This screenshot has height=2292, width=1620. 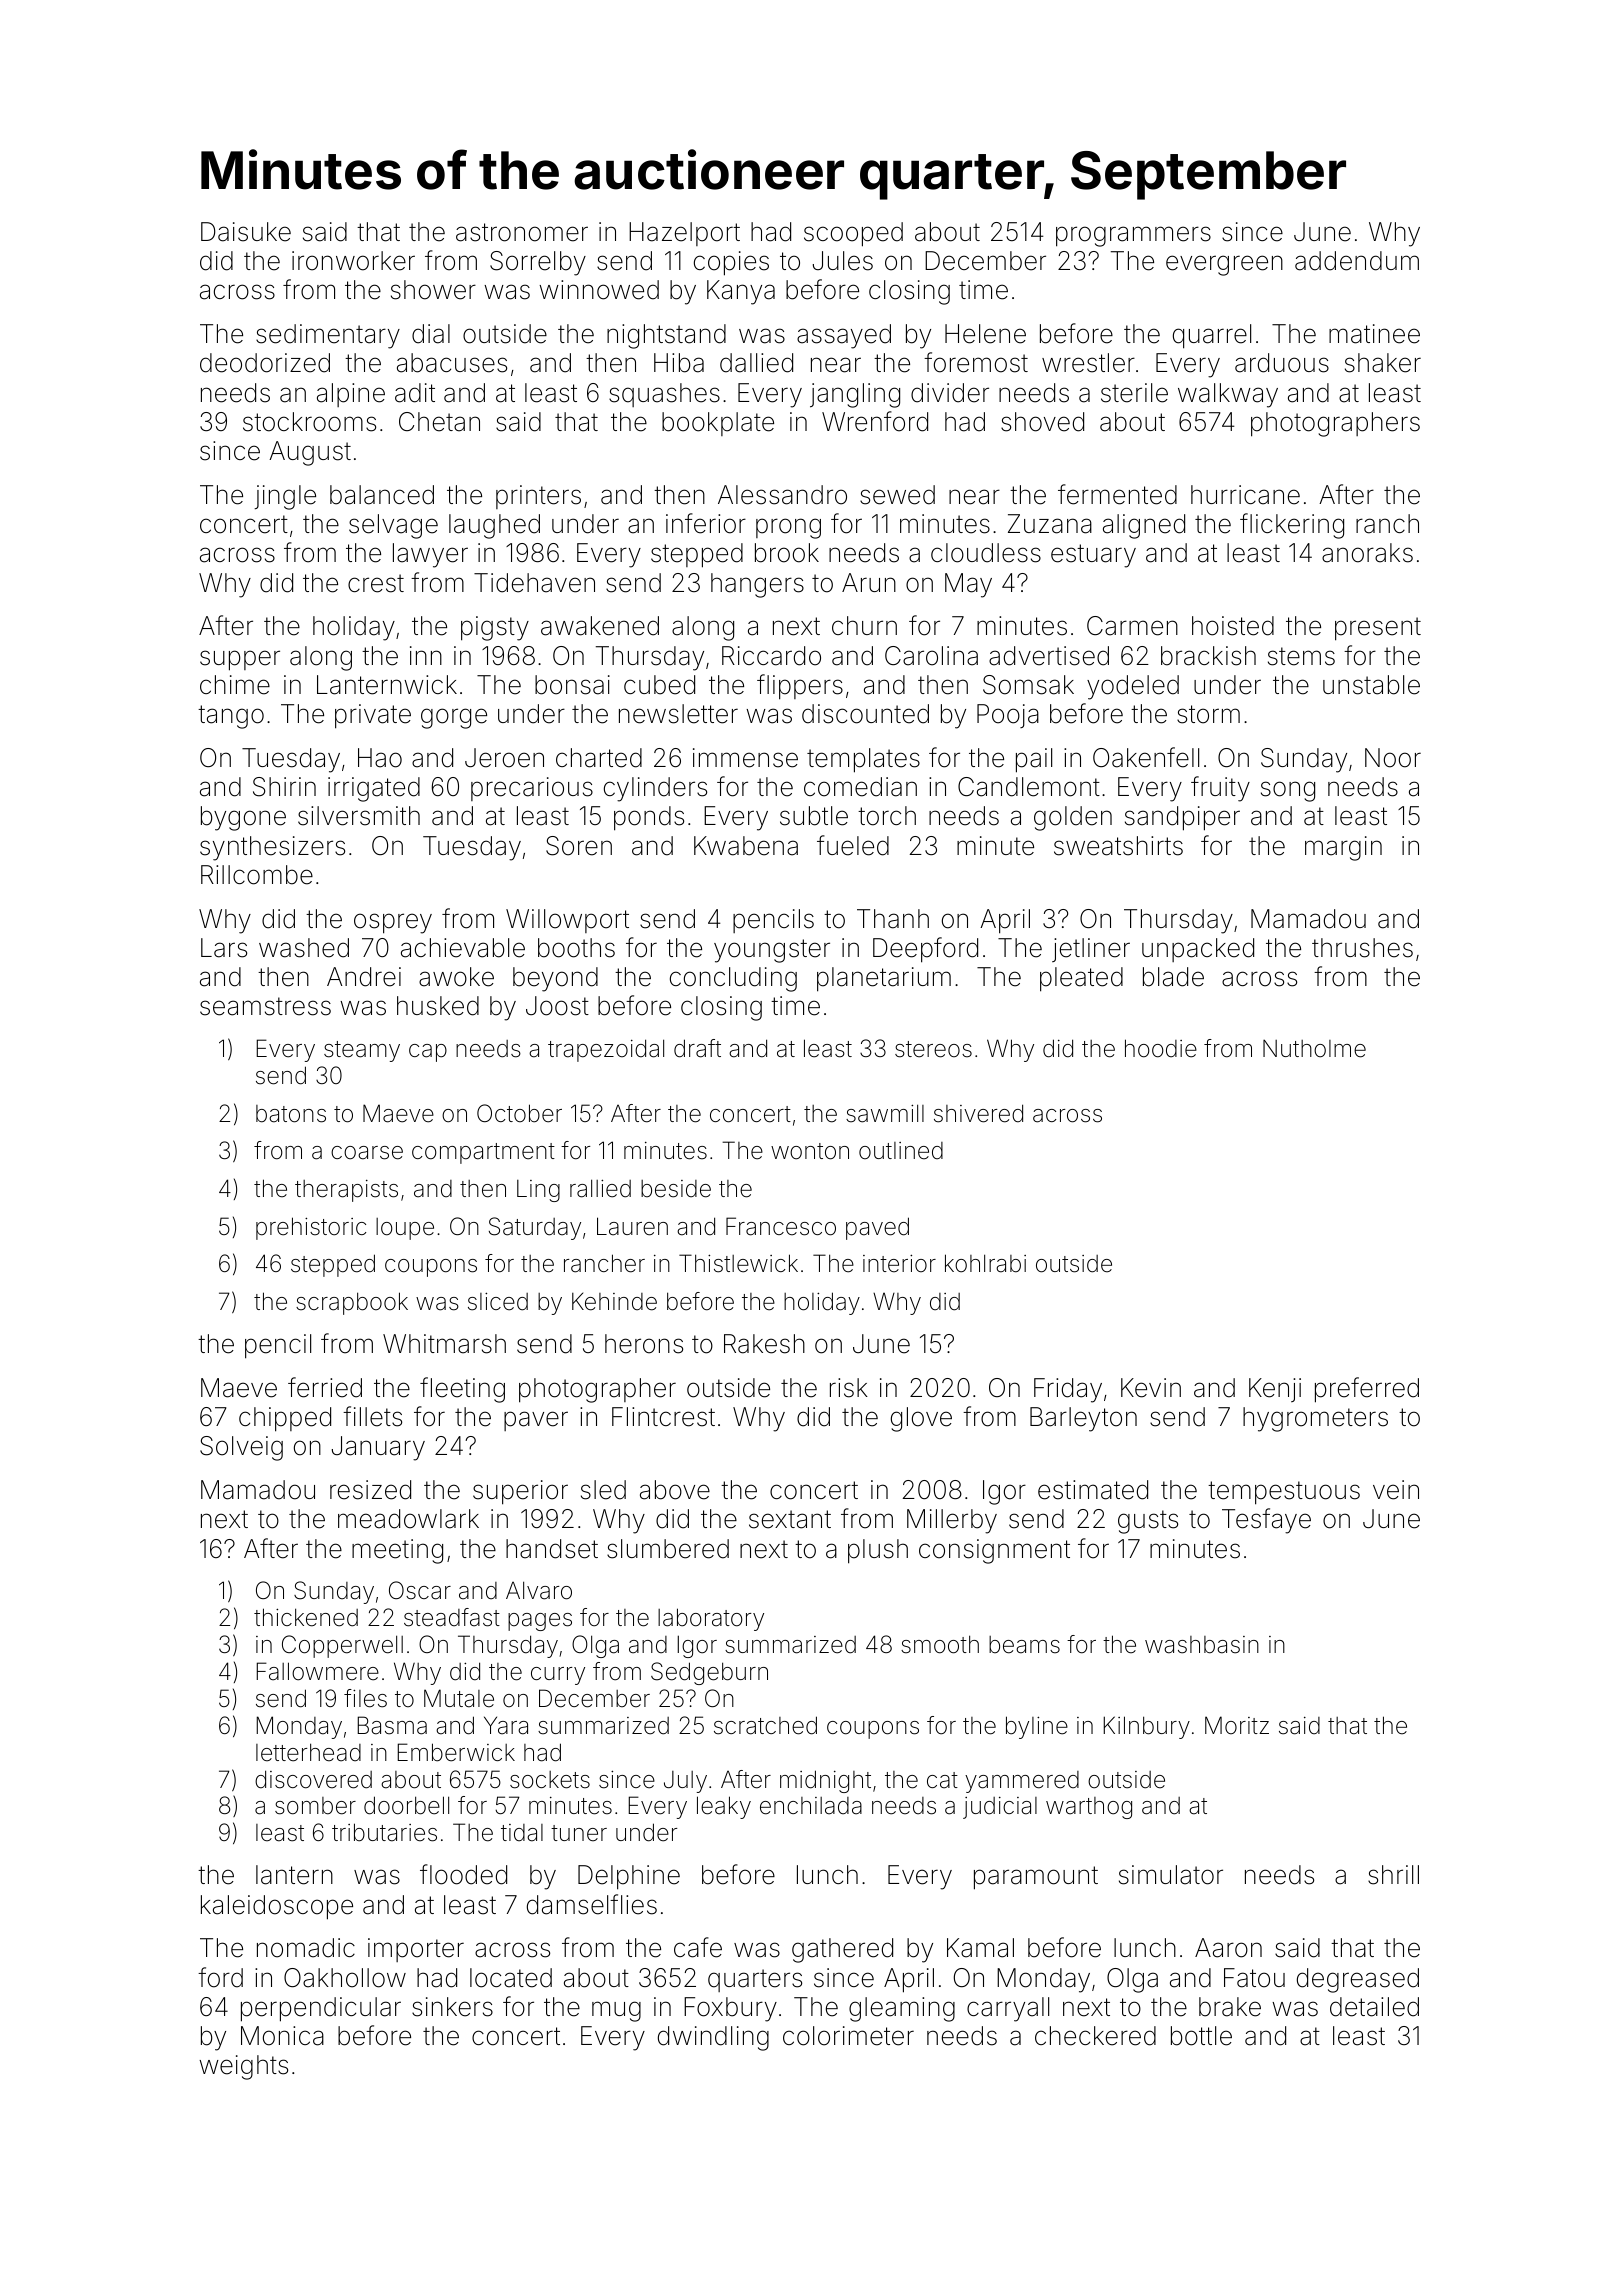 I want to click on Rakesh, so click(x=764, y=1344).
